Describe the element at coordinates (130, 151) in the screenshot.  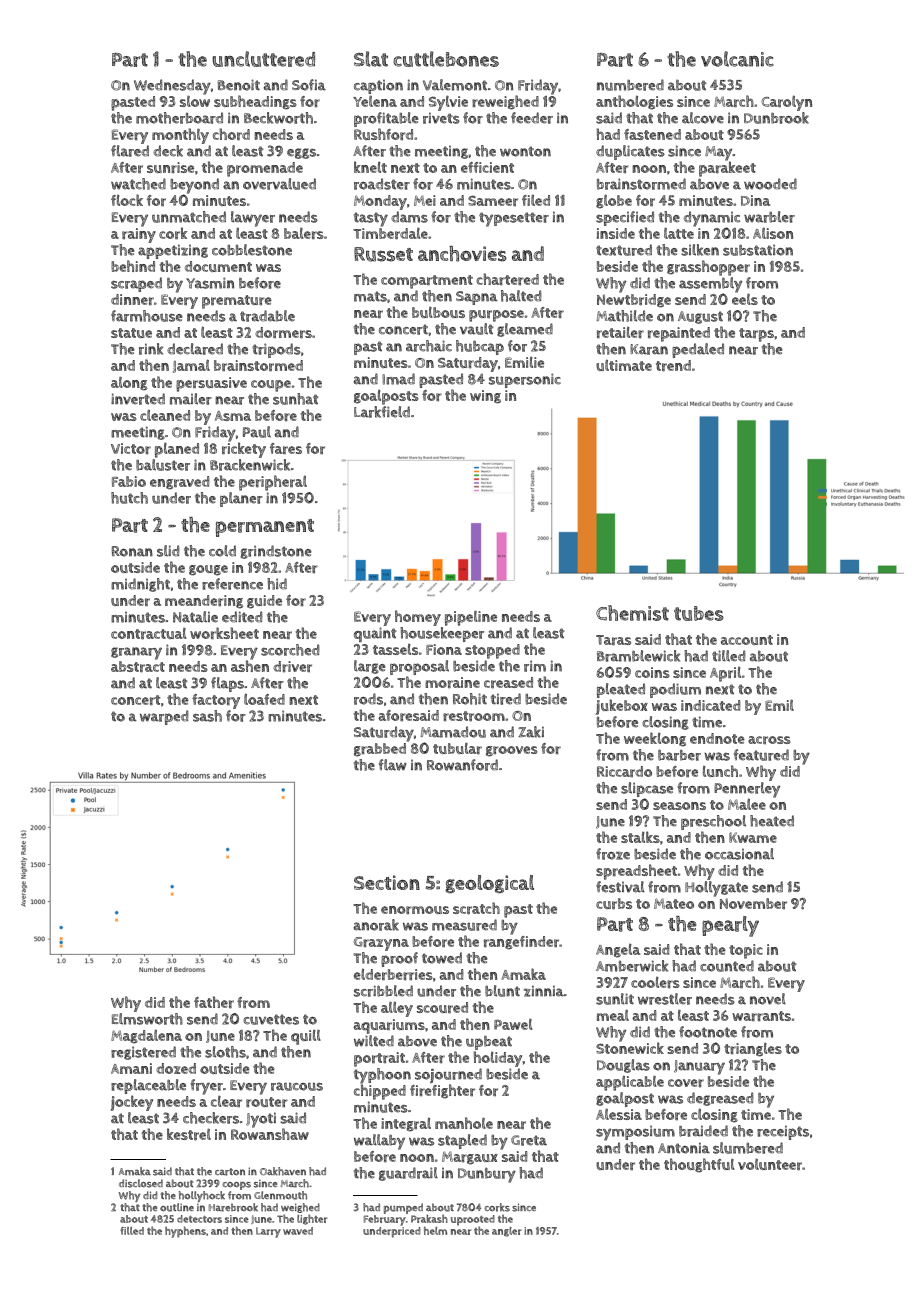
I see `flared` at that location.
